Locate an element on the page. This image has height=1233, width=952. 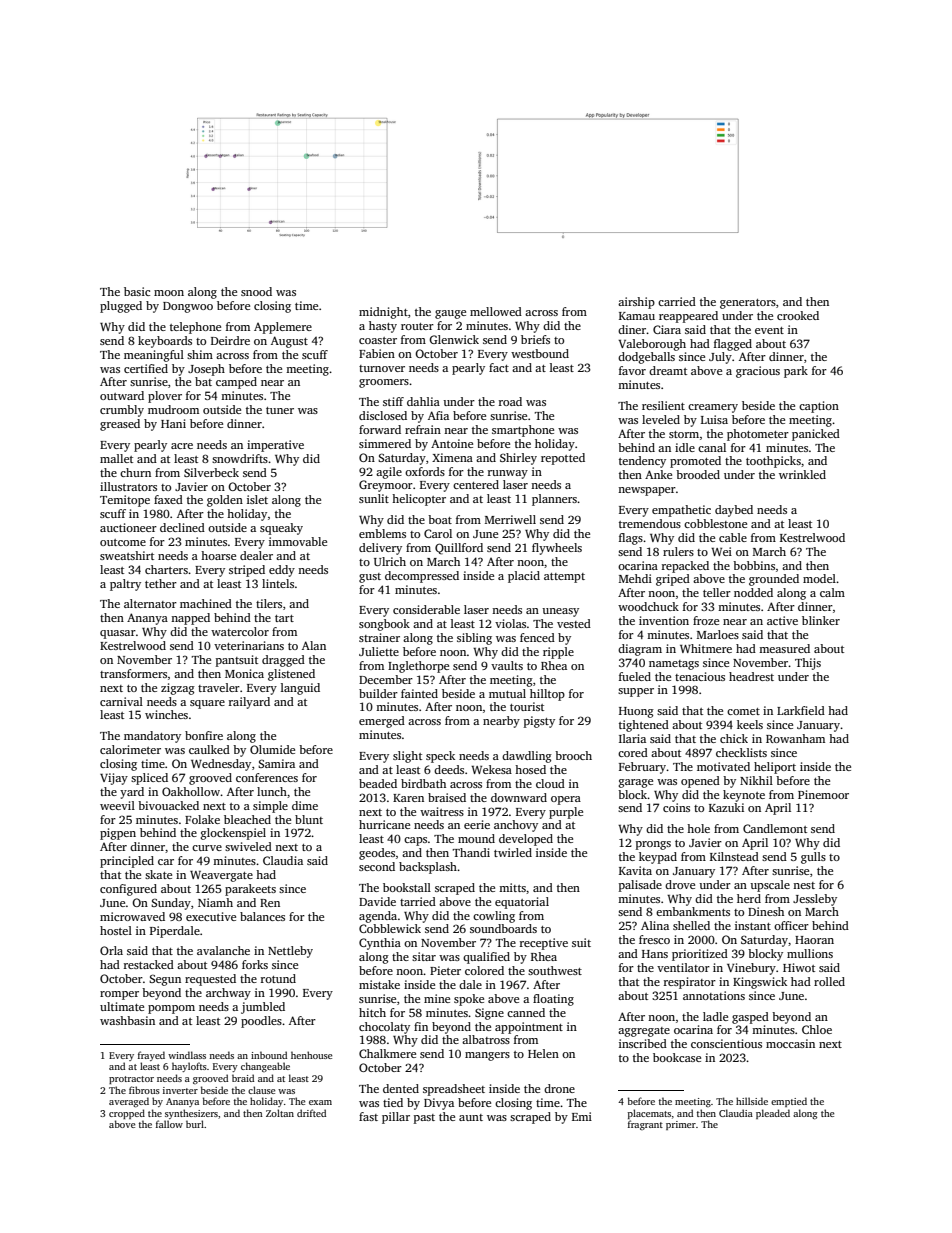
braid is located at coordinates (243, 1078).
